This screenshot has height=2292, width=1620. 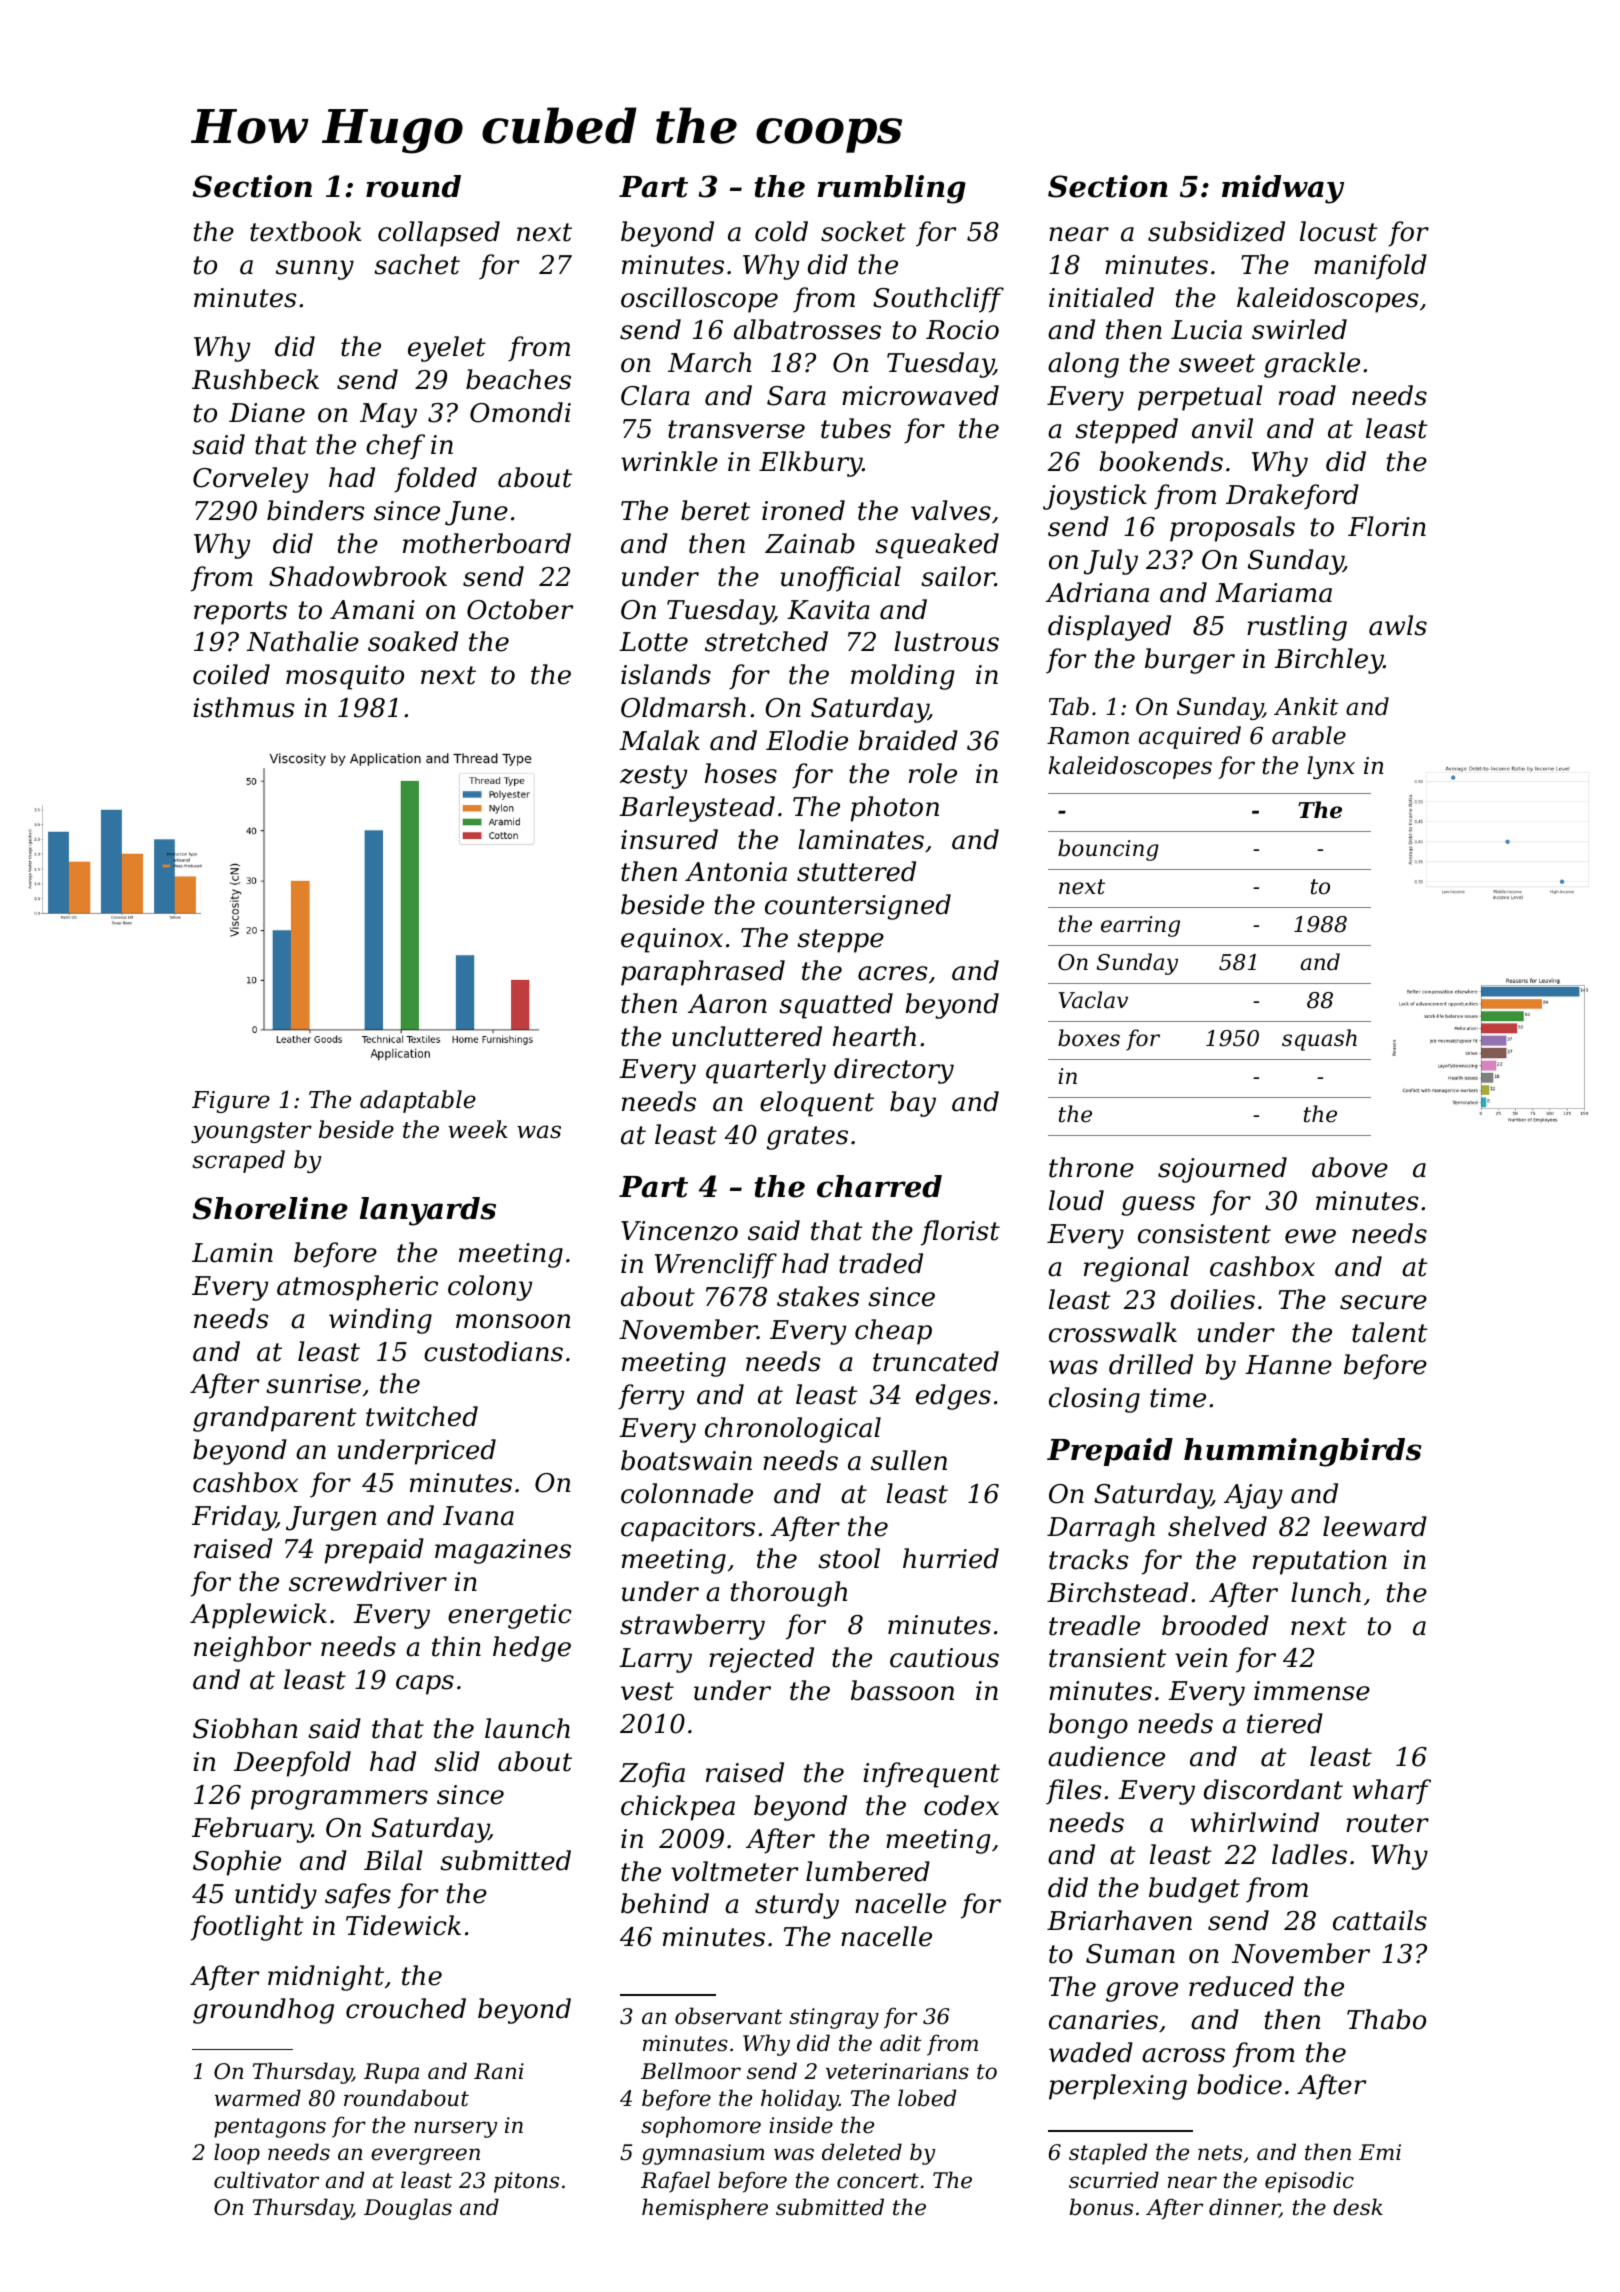 What do you see at coordinates (503, 1551) in the screenshot?
I see `magazines` at bounding box center [503, 1551].
